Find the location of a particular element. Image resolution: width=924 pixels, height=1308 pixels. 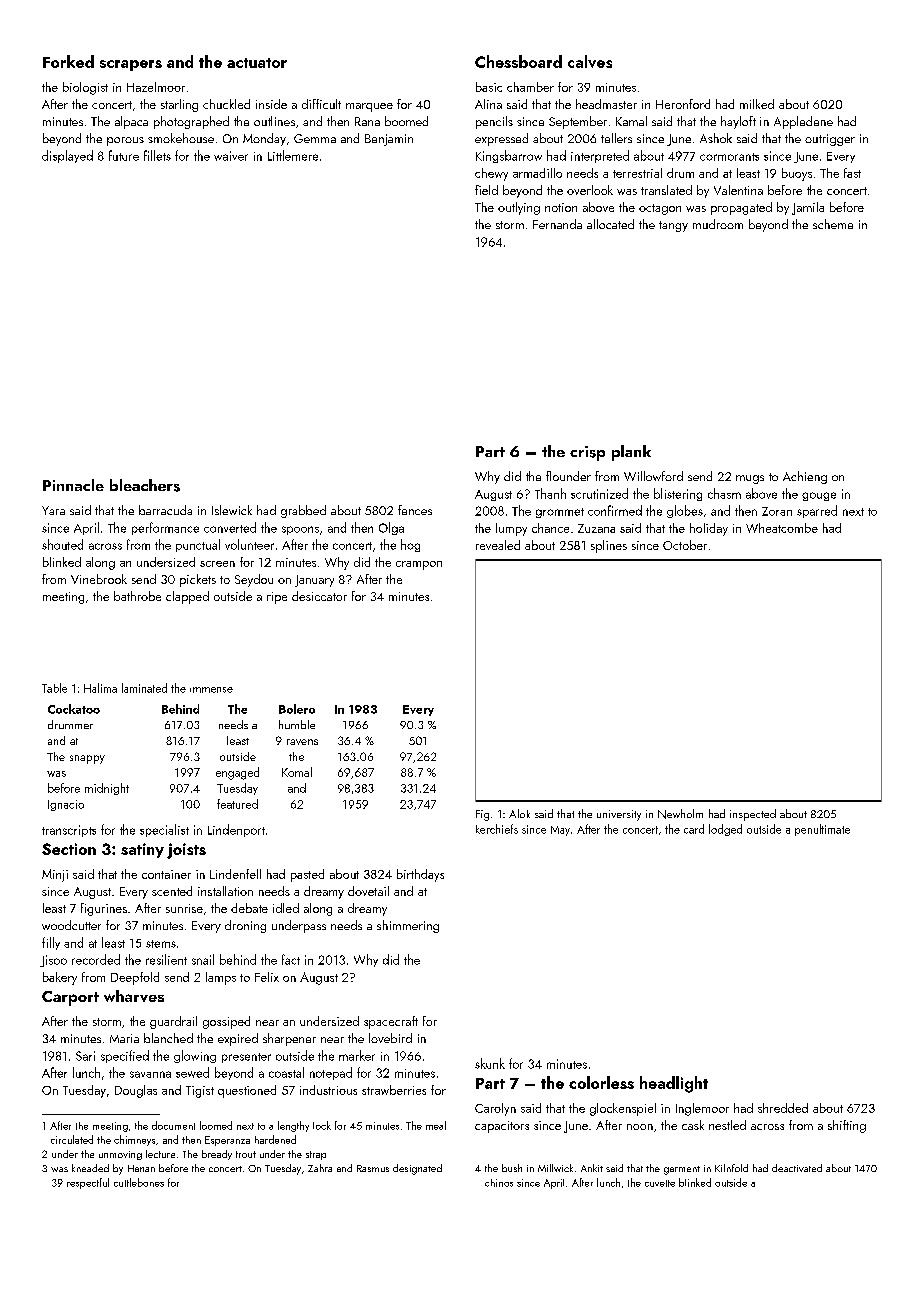

desiccator is located at coordinates (319, 596).
